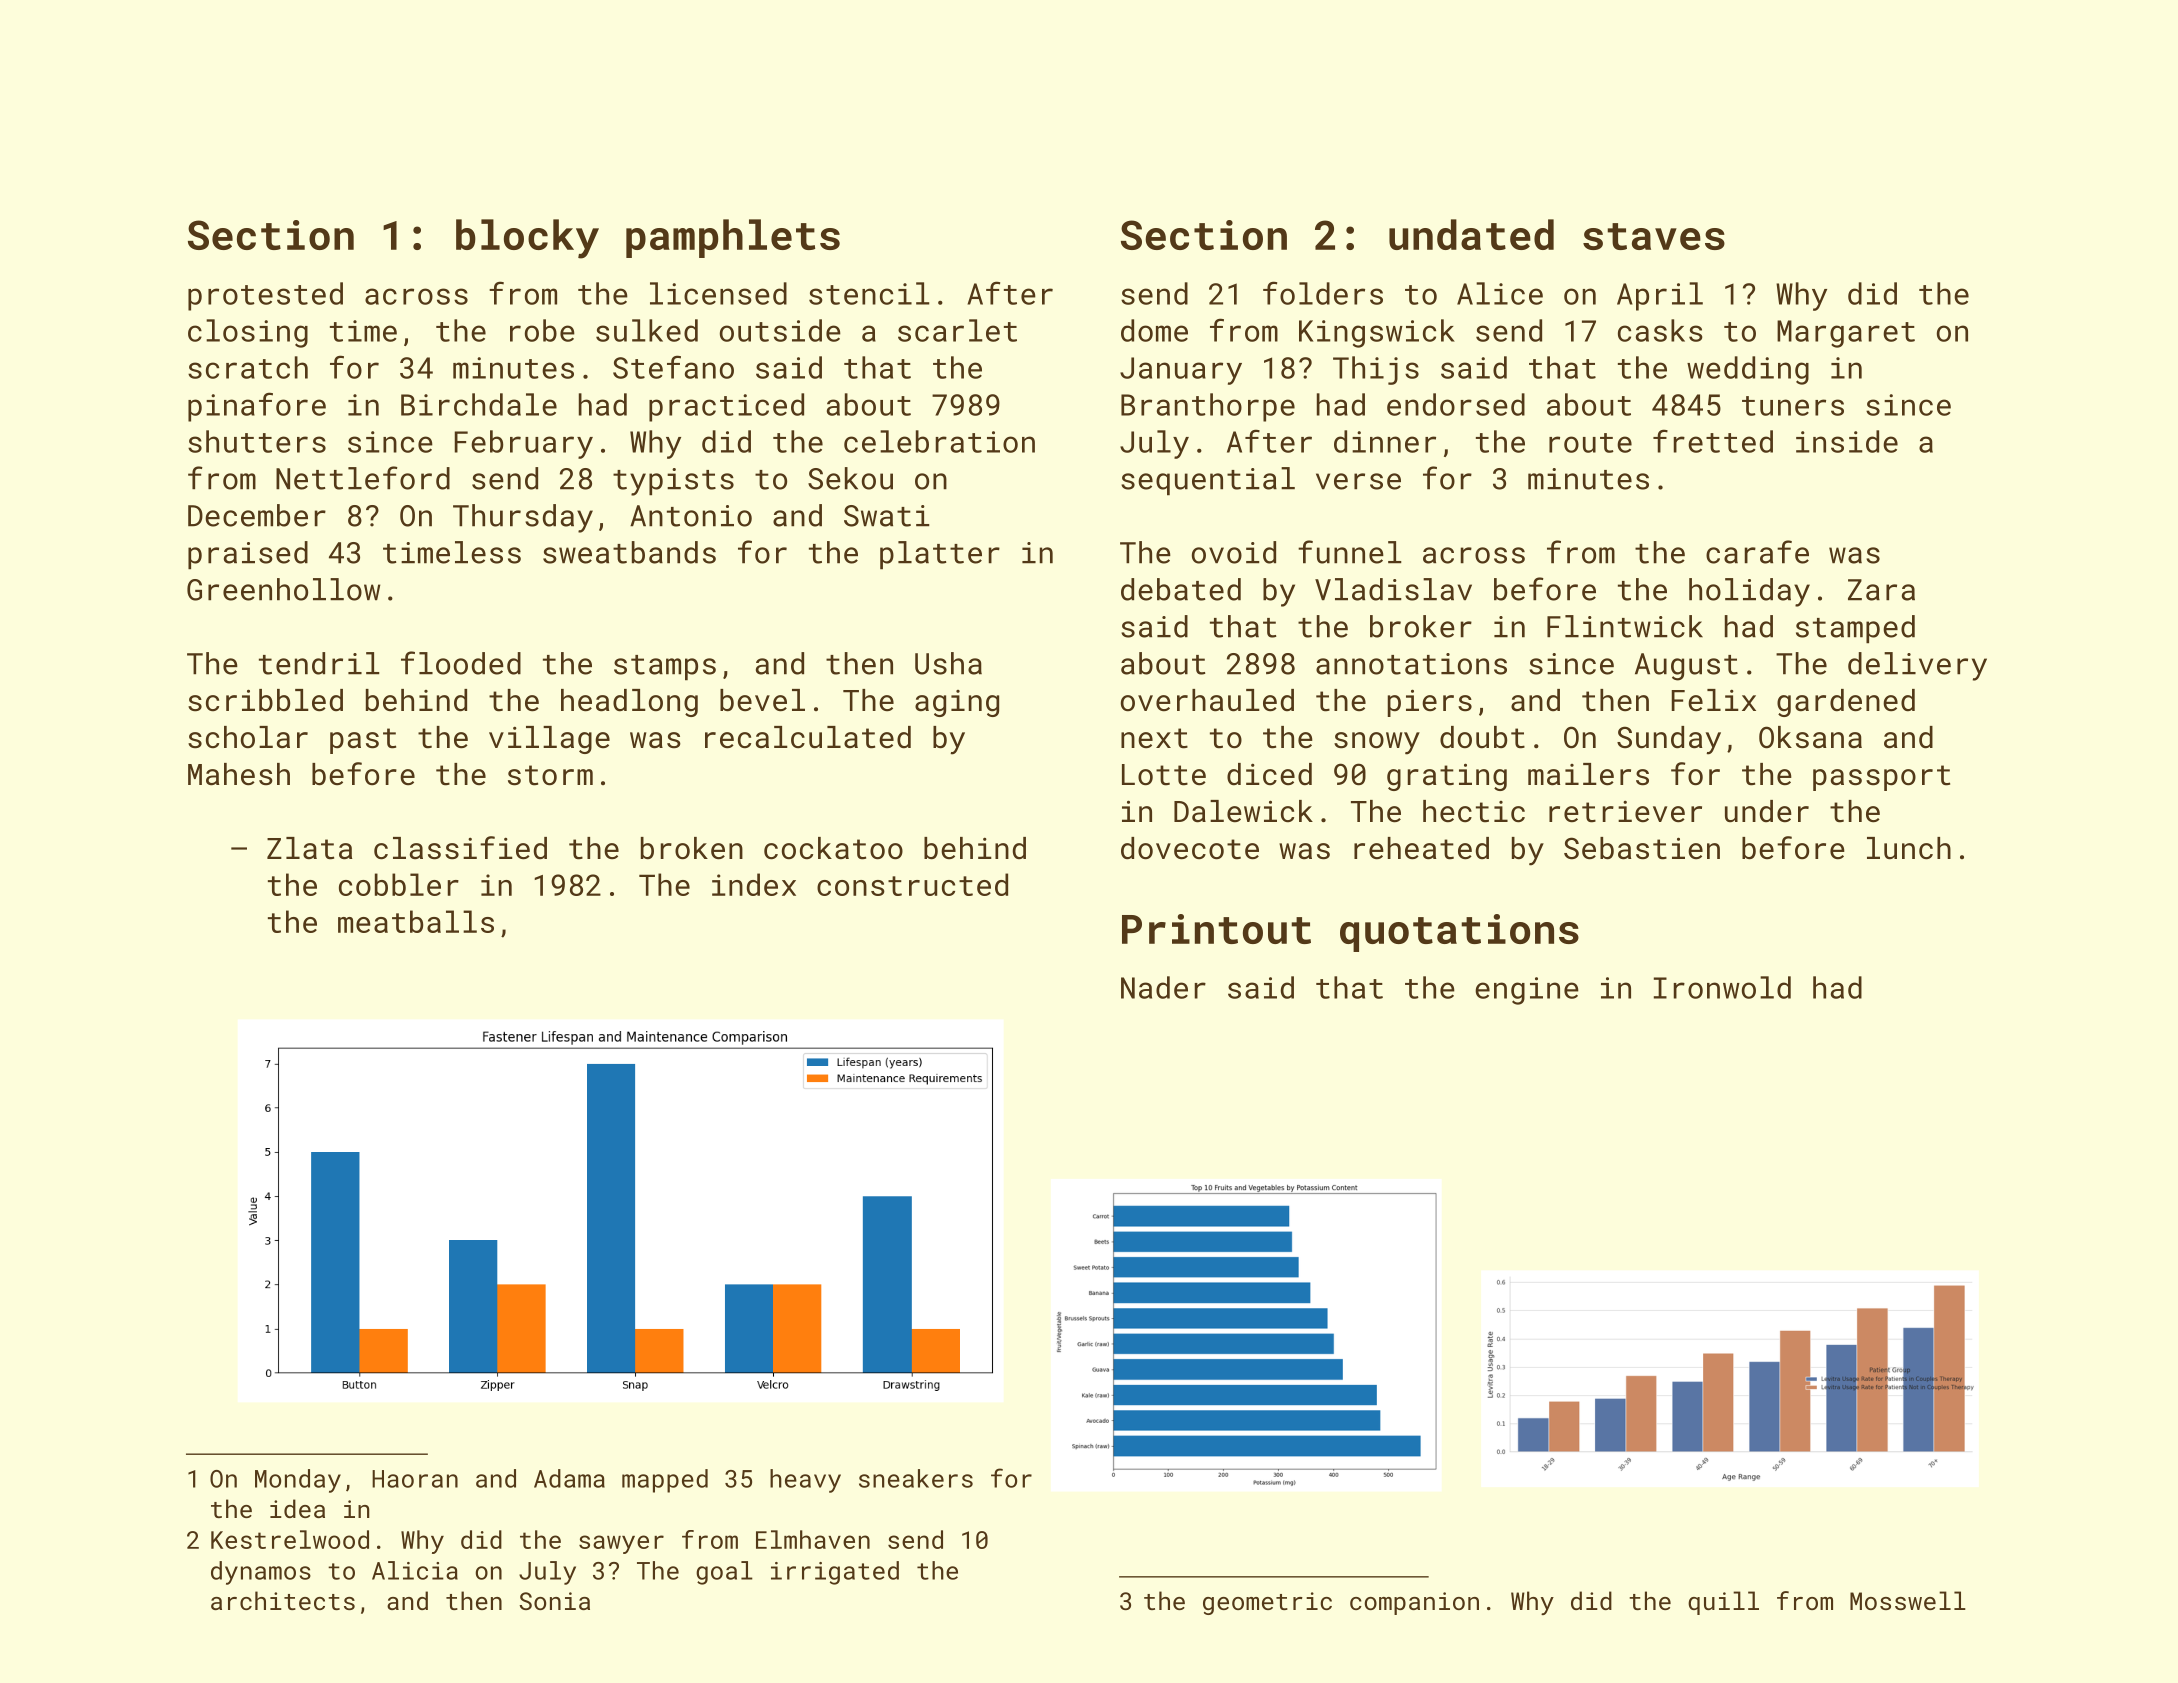 The height and width of the screenshot is (1683, 2178). Describe the element at coordinates (1908, 1600) in the screenshot. I see `Mosswell` at that location.
